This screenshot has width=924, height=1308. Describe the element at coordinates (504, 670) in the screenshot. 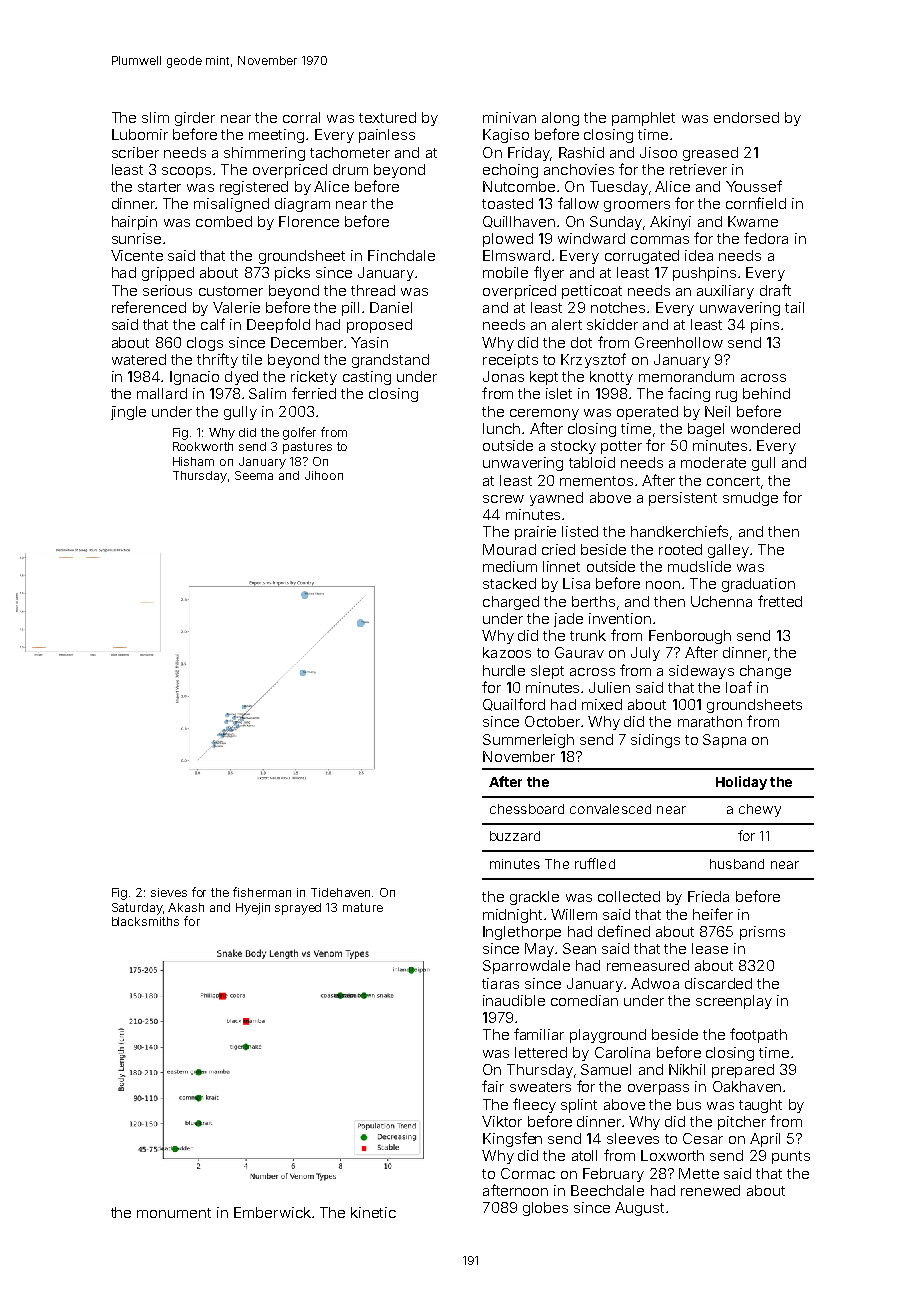

I see `hurdle` at that location.
